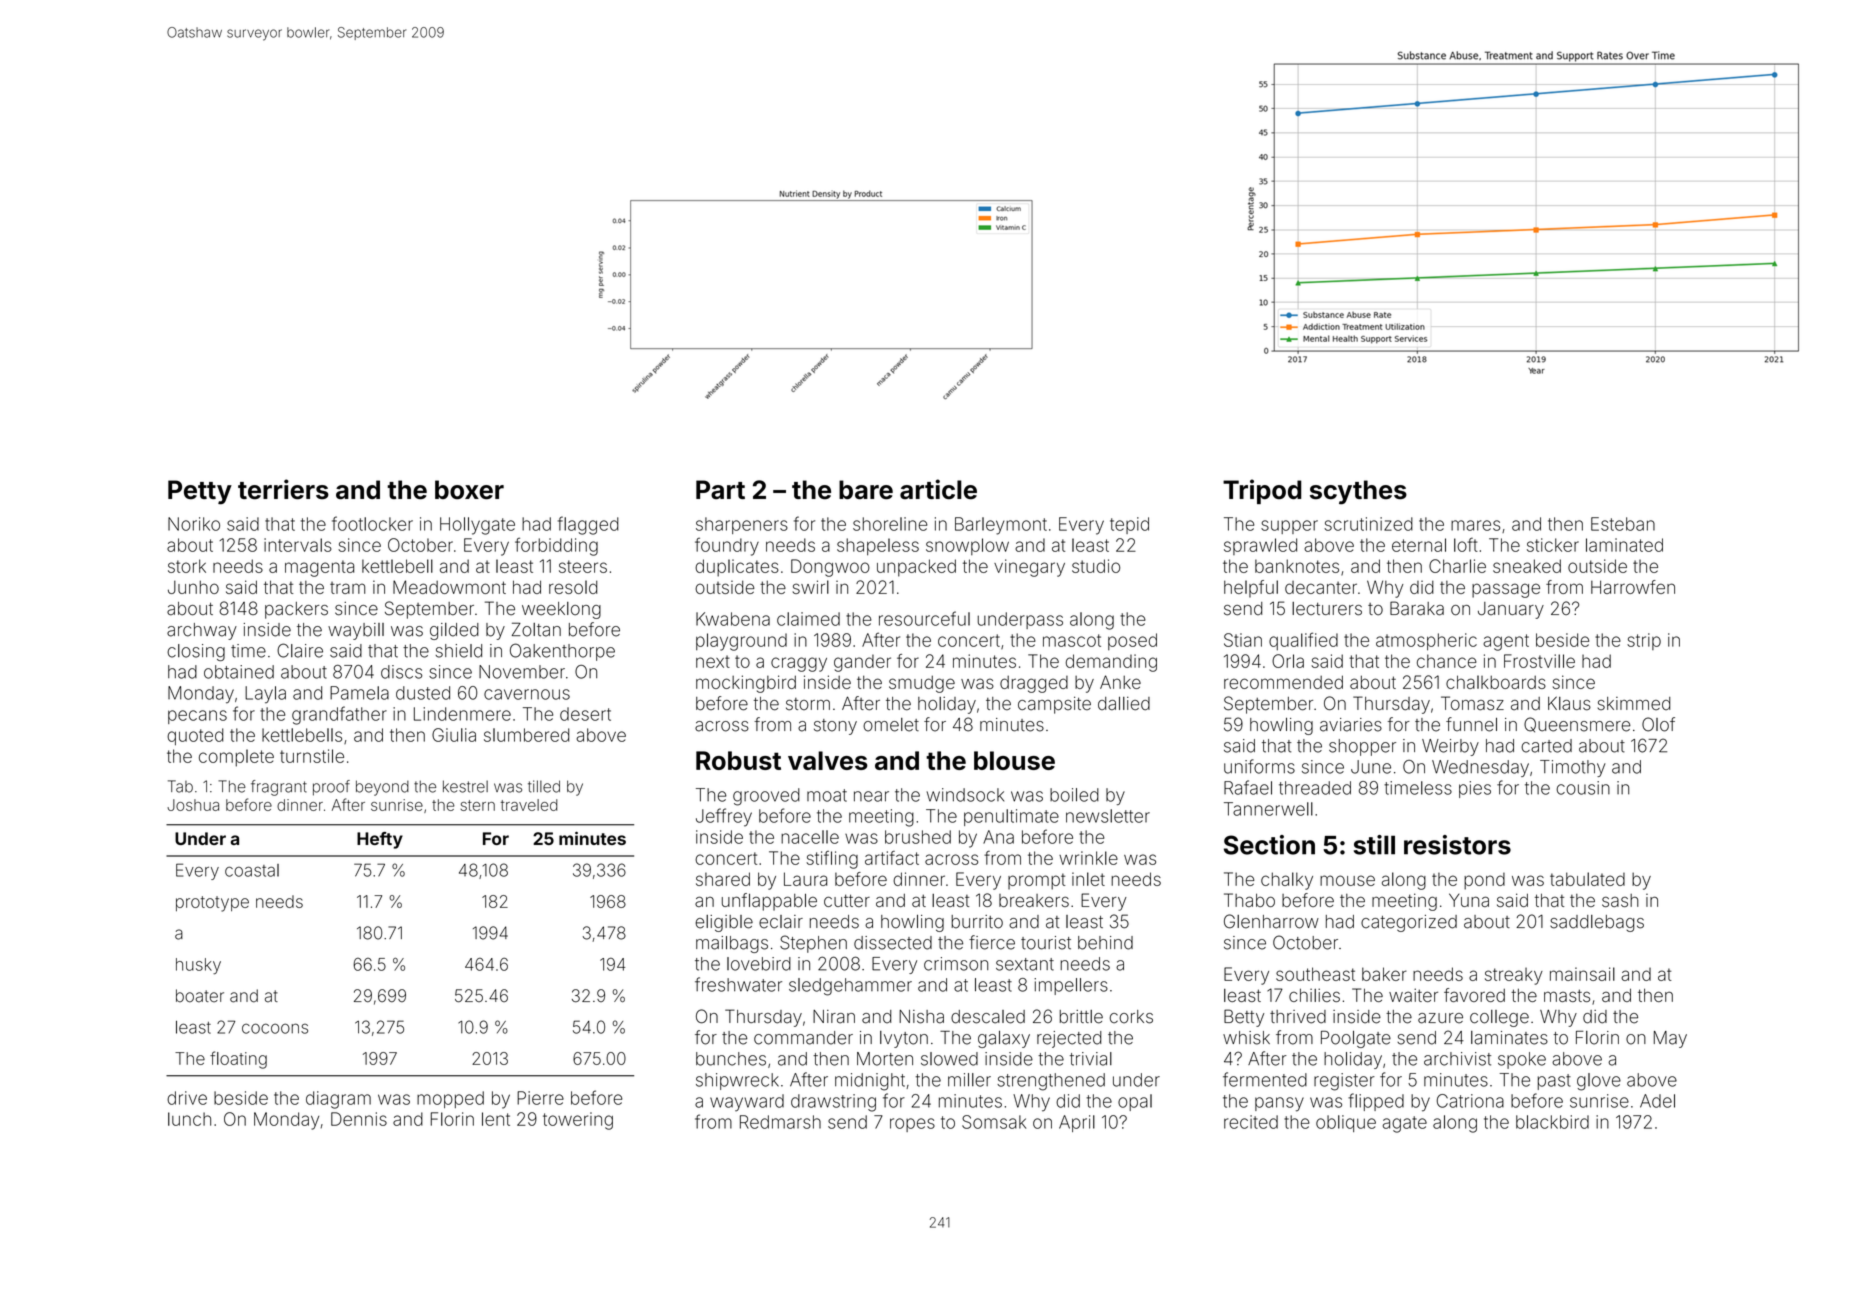  What do you see at coordinates (810, 837) in the page?
I see `nacelle` at bounding box center [810, 837].
